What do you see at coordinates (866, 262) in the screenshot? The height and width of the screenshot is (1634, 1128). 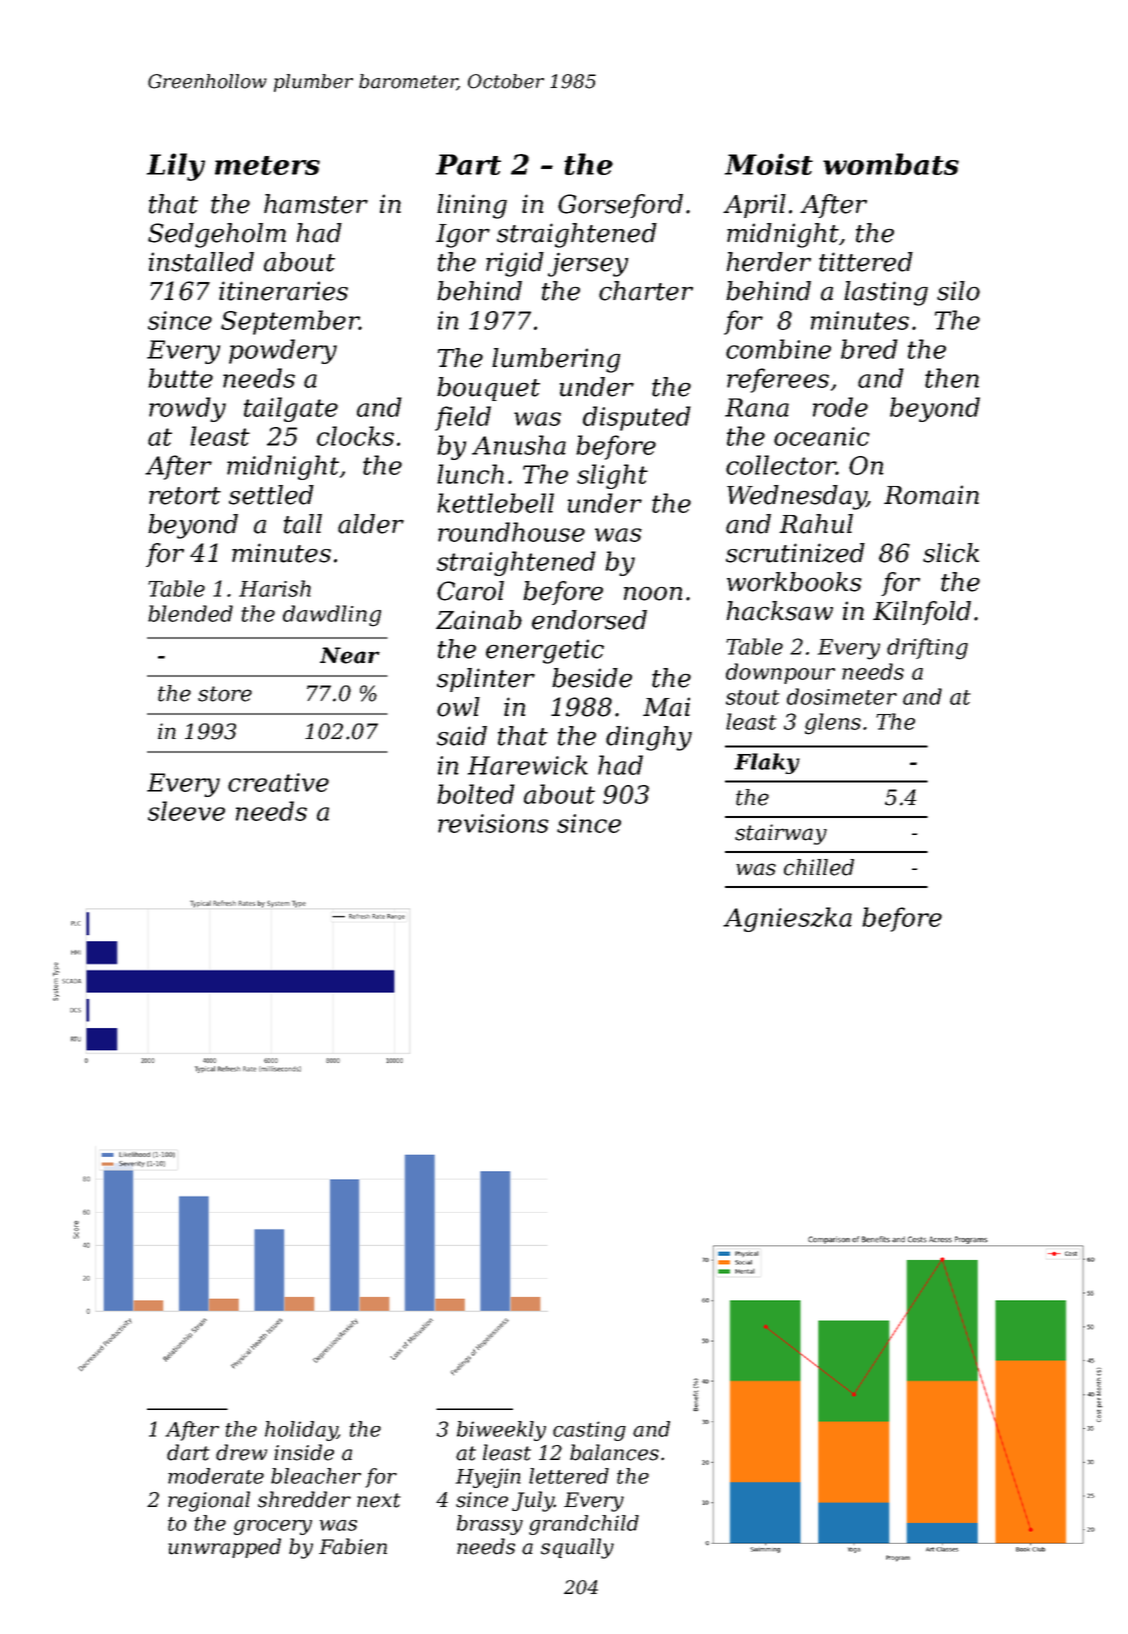 I see `tittered` at bounding box center [866, 262].
